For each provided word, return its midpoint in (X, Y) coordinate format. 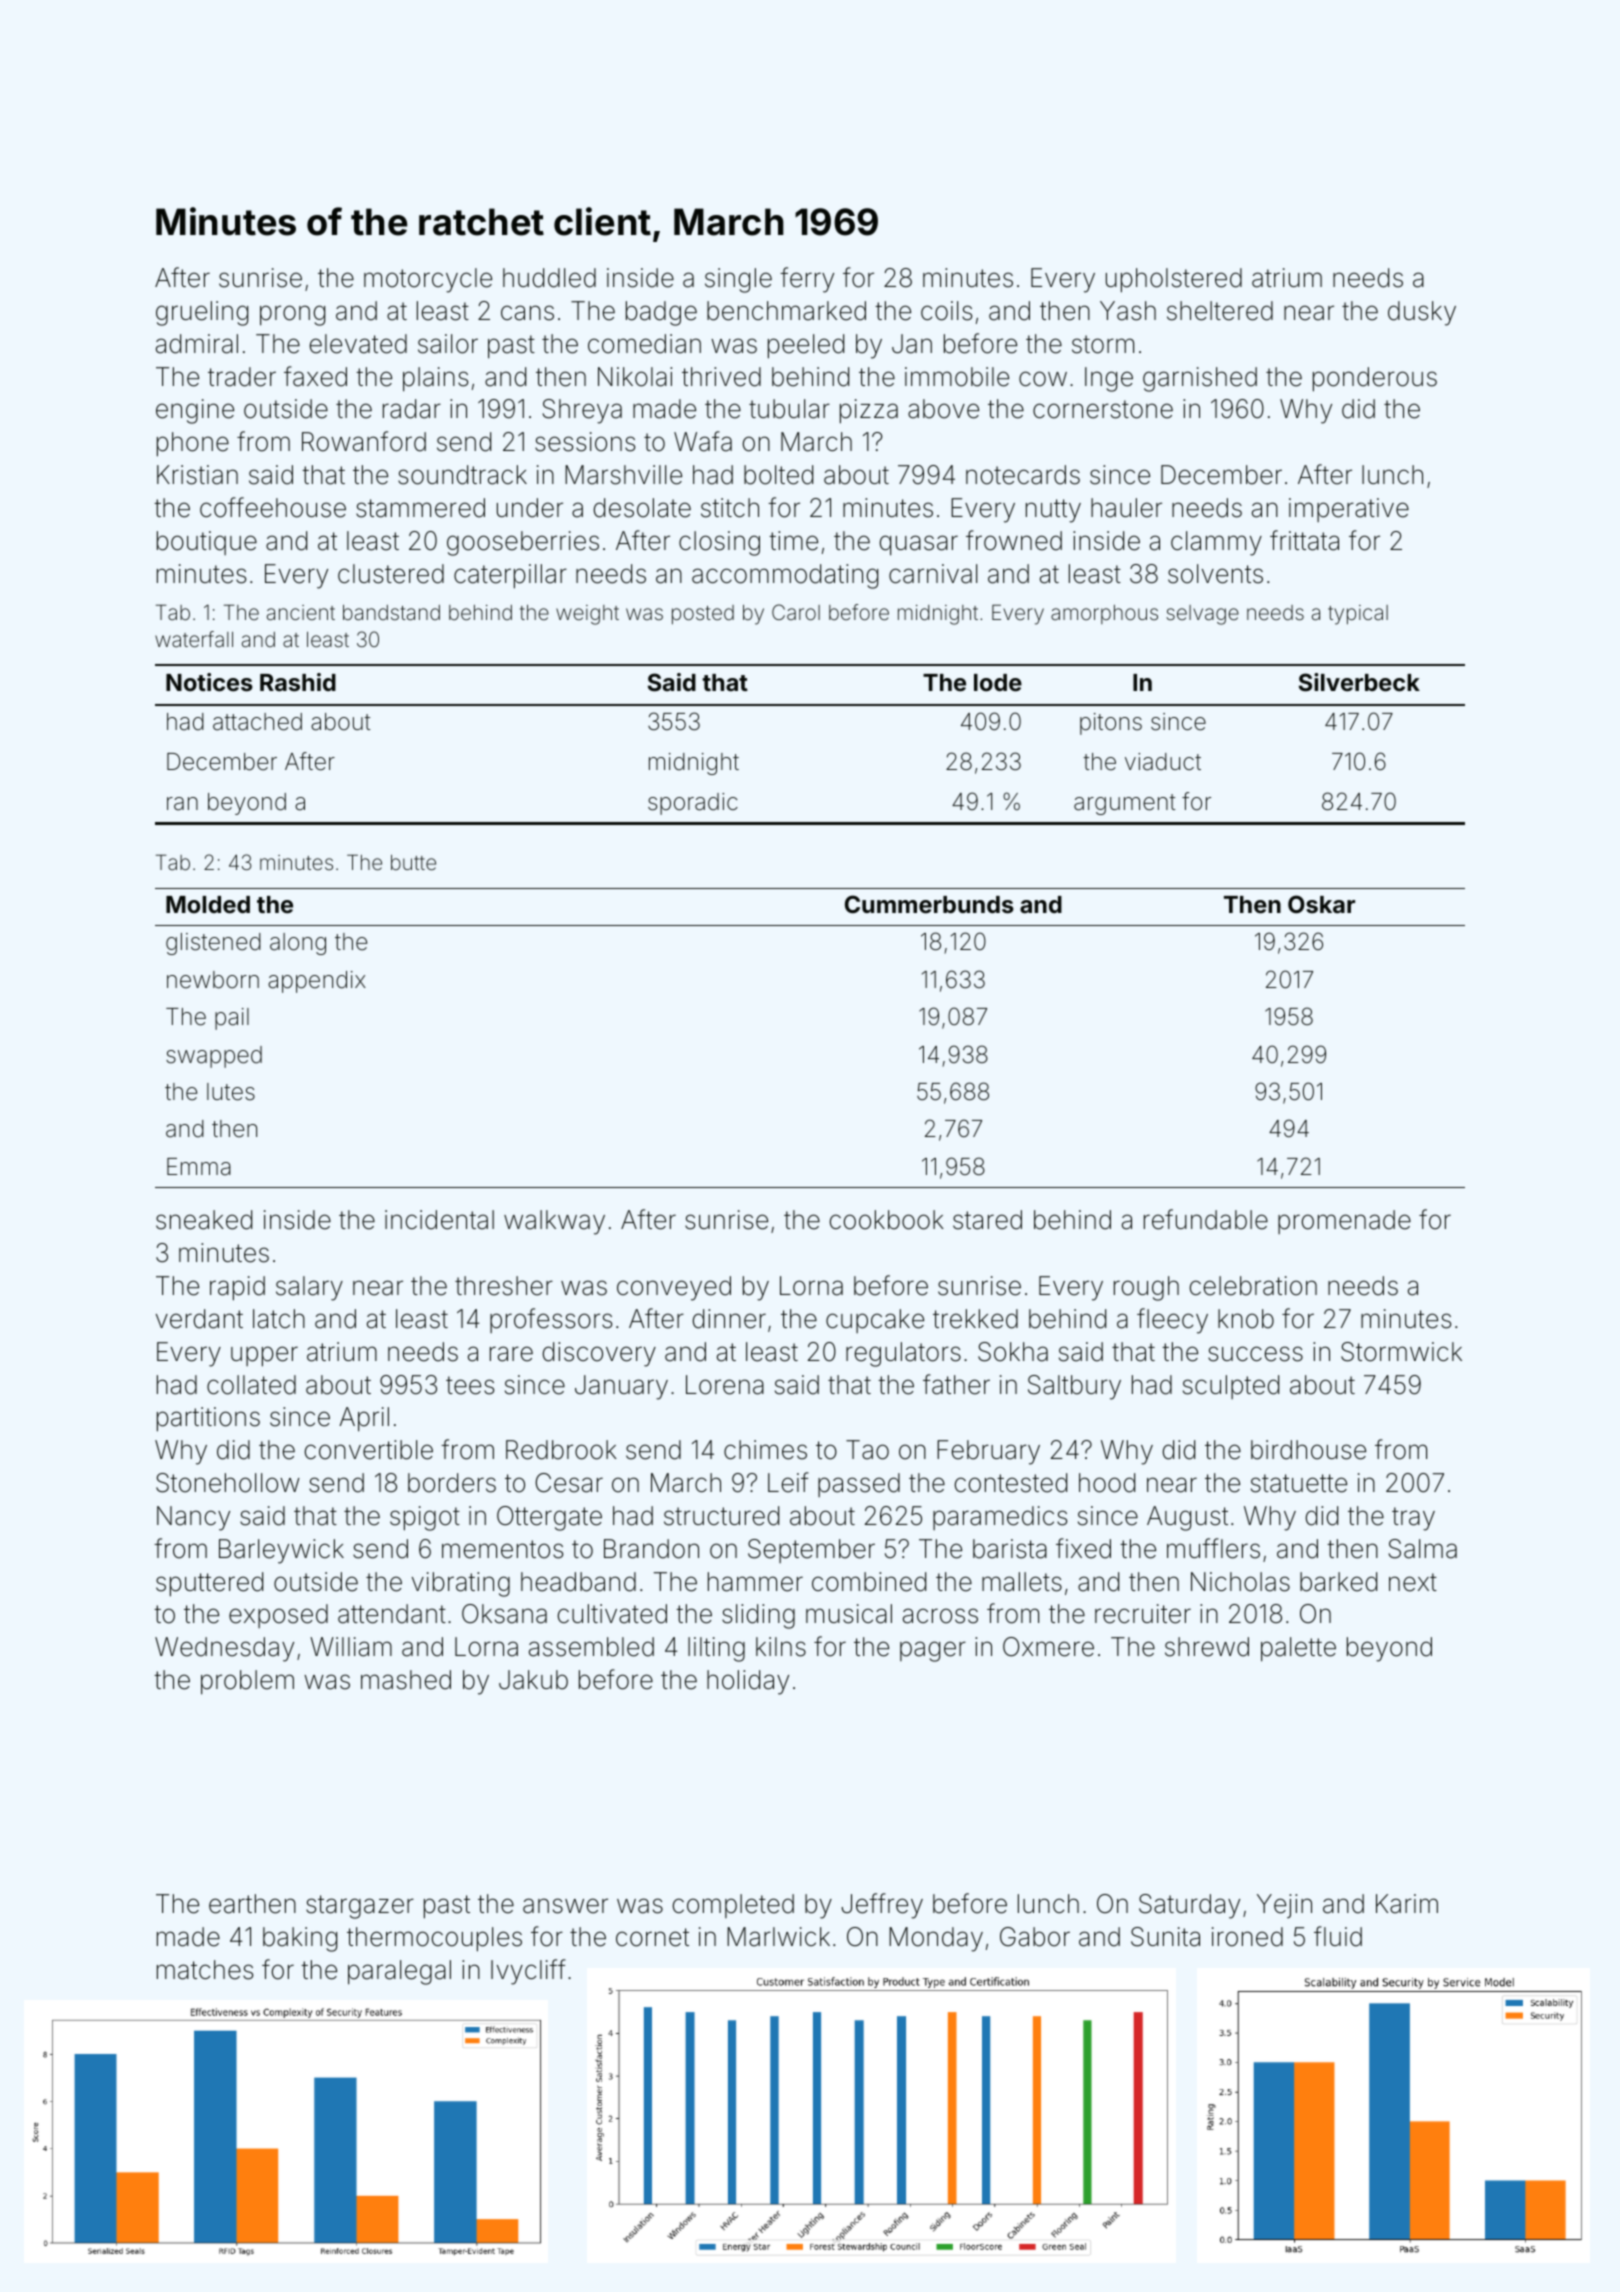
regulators (903, 1354)
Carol (796, 612)
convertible (369, 1450)
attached (257, 722)
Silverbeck (1359, 682)
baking (300, 1939)
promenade (1344, 1222)
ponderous (1375, 379)
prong (292, 315)
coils (946, 311)
